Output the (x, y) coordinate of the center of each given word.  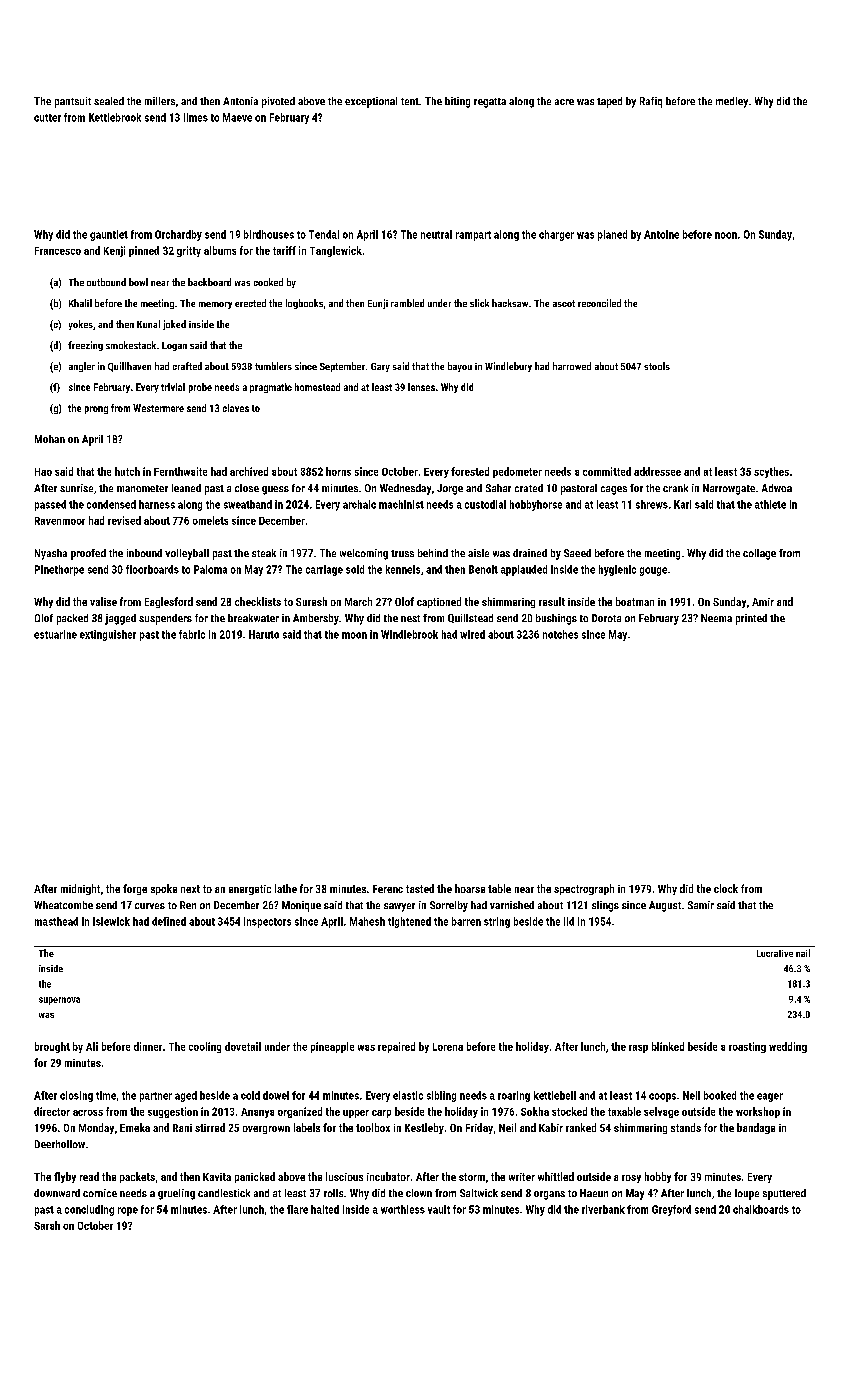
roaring (514, 1096)
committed (607, 471)
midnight (80, 889)
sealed (109, 101)
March (358, 601)
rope (128, 1211)
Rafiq (651, 102)
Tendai (324, 234)
